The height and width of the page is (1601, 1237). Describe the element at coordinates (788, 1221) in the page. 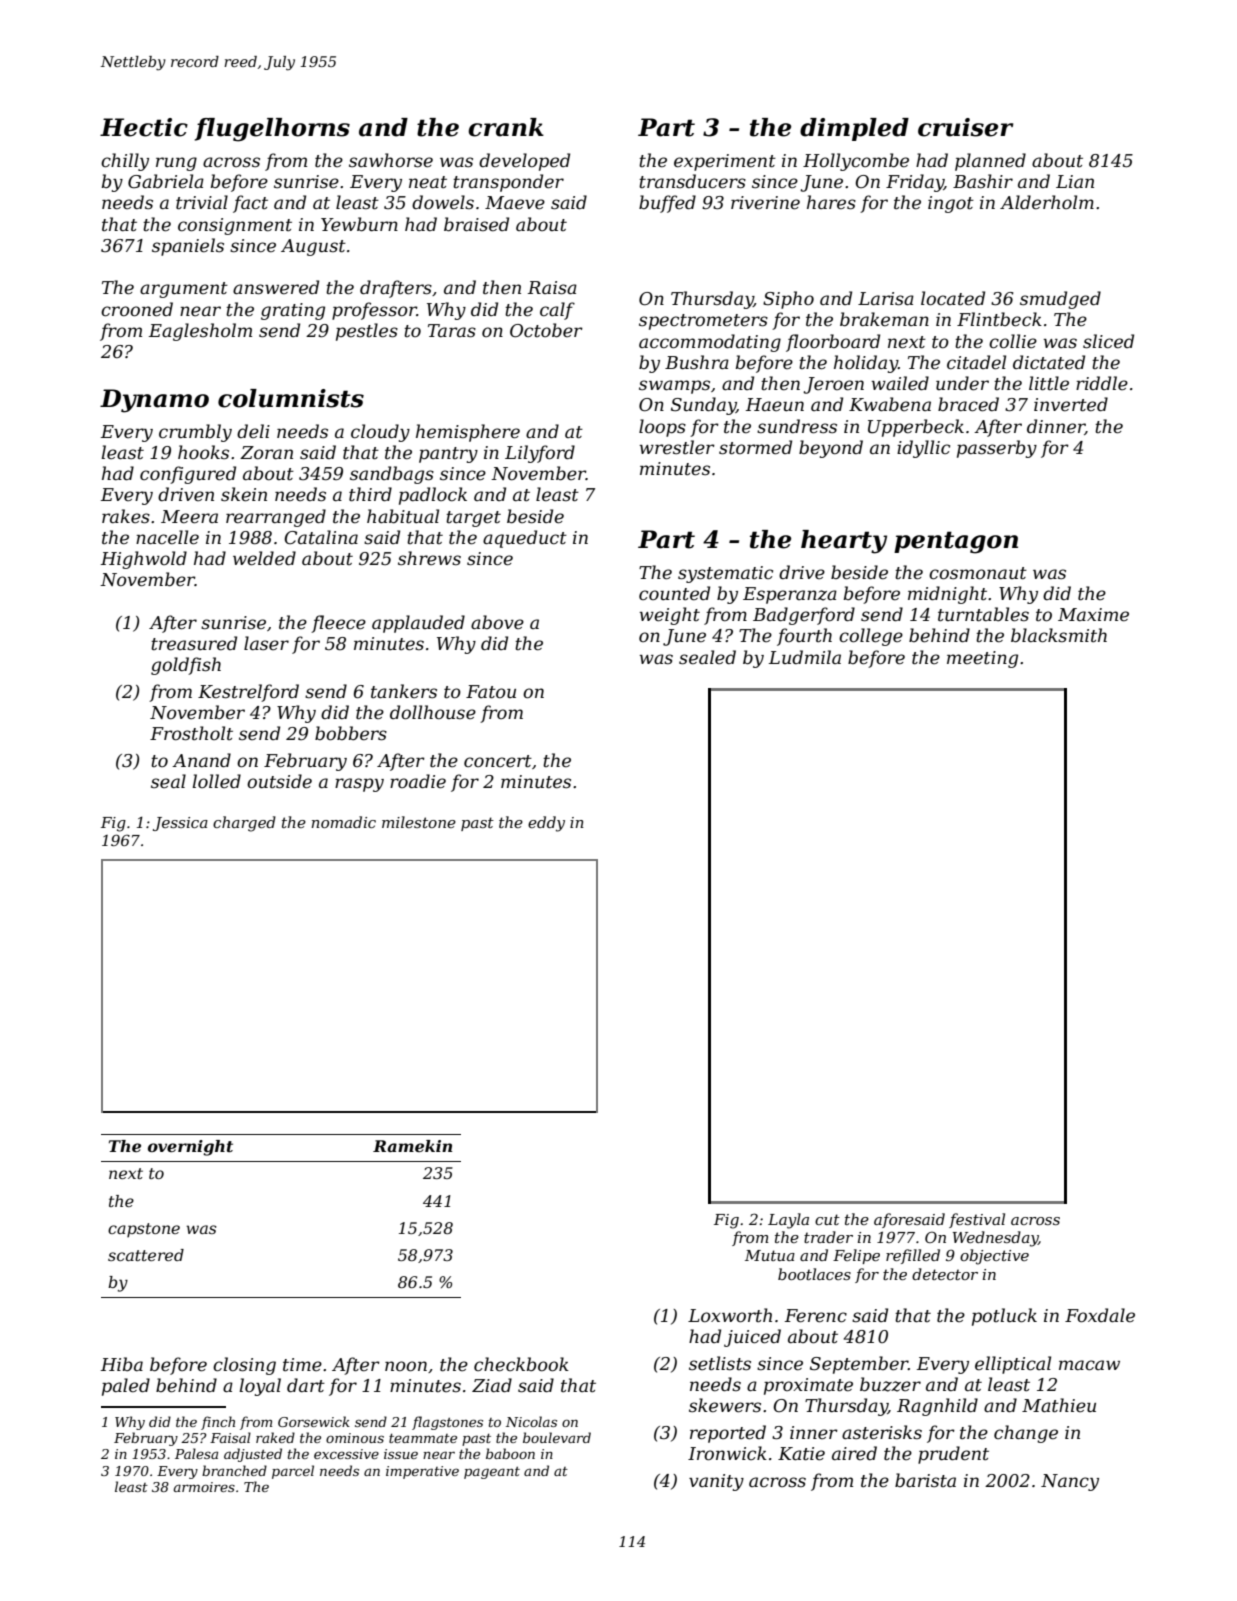

I see `Layla` at that location.
